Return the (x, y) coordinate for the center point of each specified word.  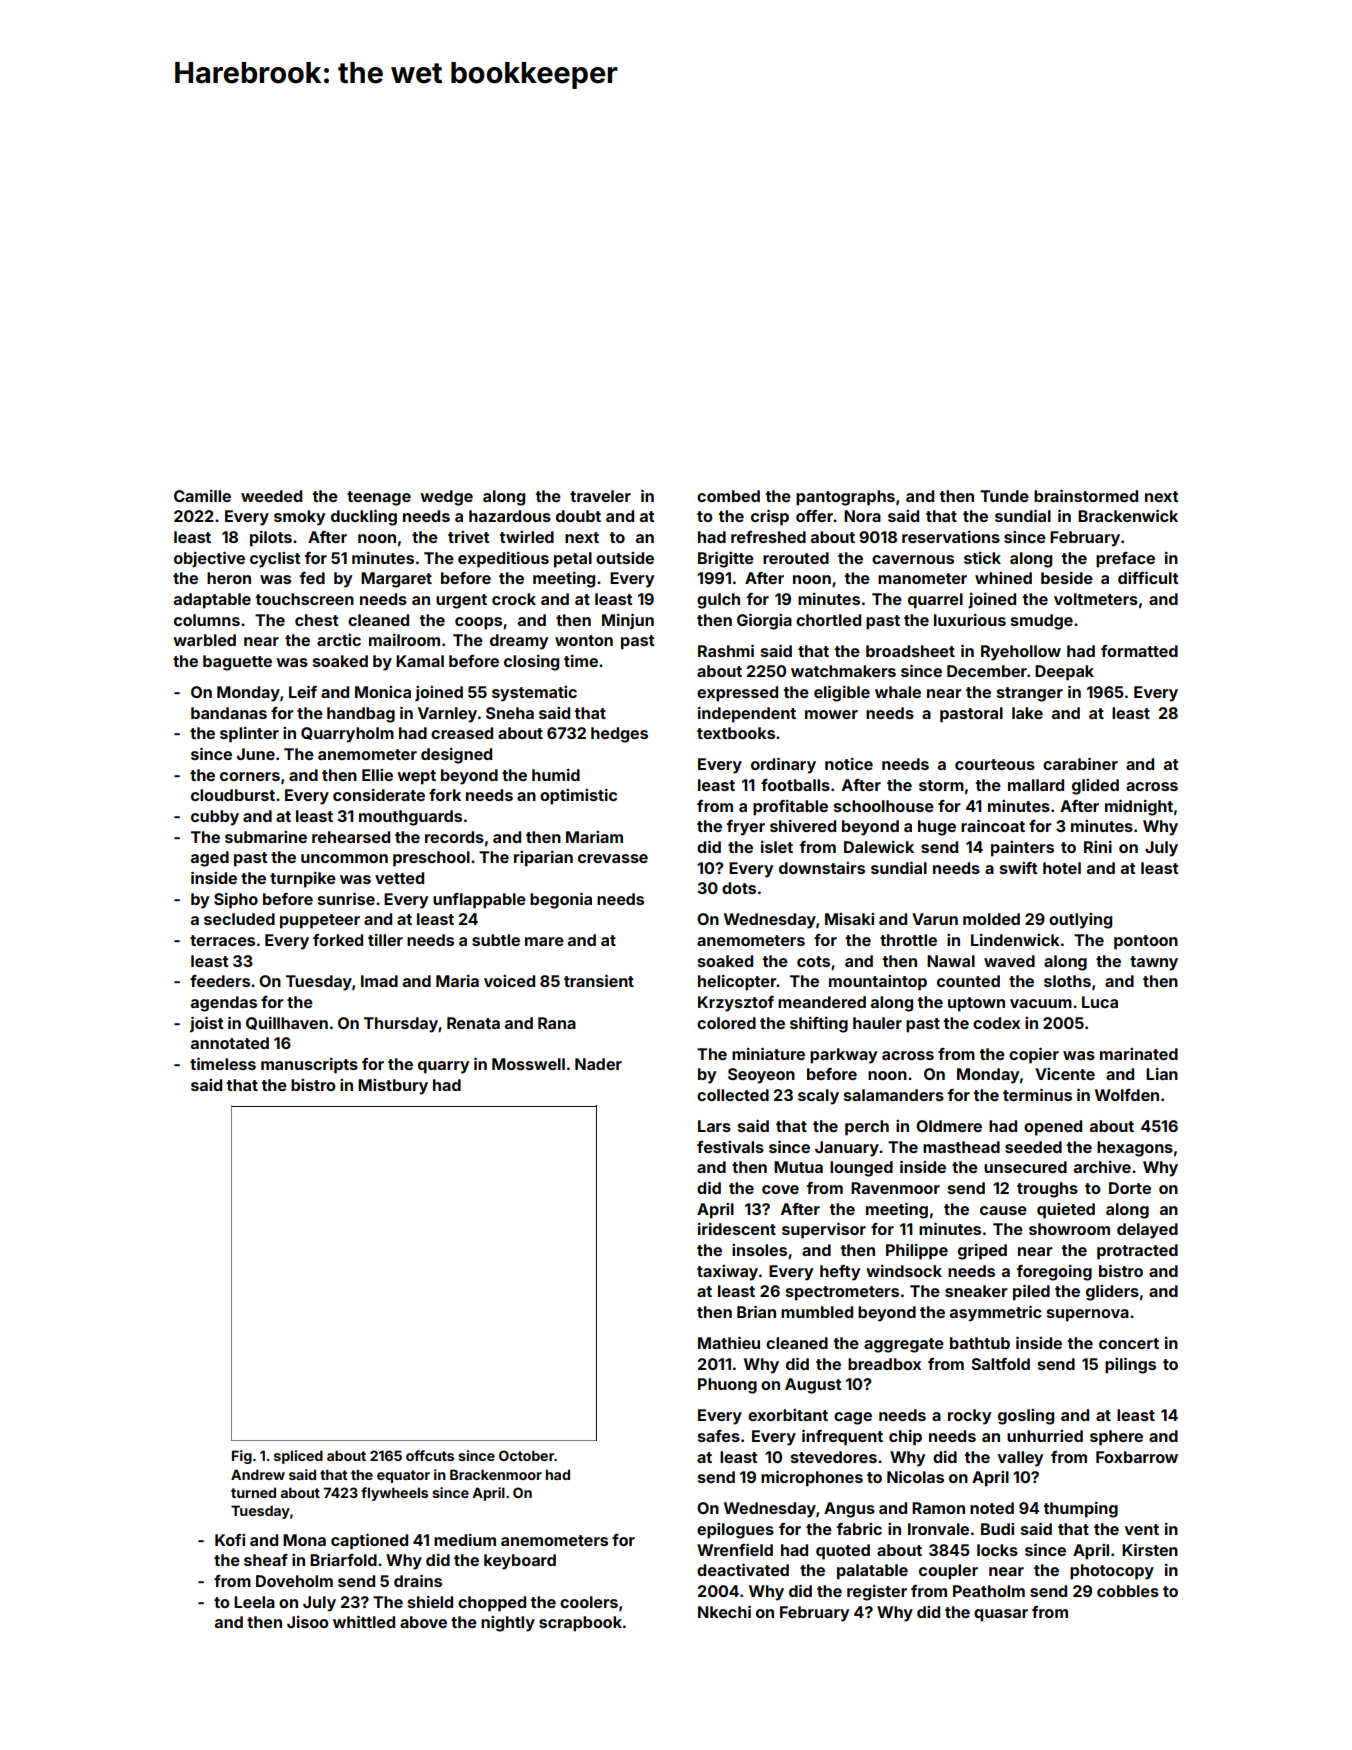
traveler (600, 496)
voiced (509, 981)
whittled (364, 1622)
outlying (1080, 921)
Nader (598, 1064)
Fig (242, 1457)
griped (982, 1252)
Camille (202, 496)
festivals (730, 1147)
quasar (1001, 1615)
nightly (508, 1624)
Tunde (1004, 496)
